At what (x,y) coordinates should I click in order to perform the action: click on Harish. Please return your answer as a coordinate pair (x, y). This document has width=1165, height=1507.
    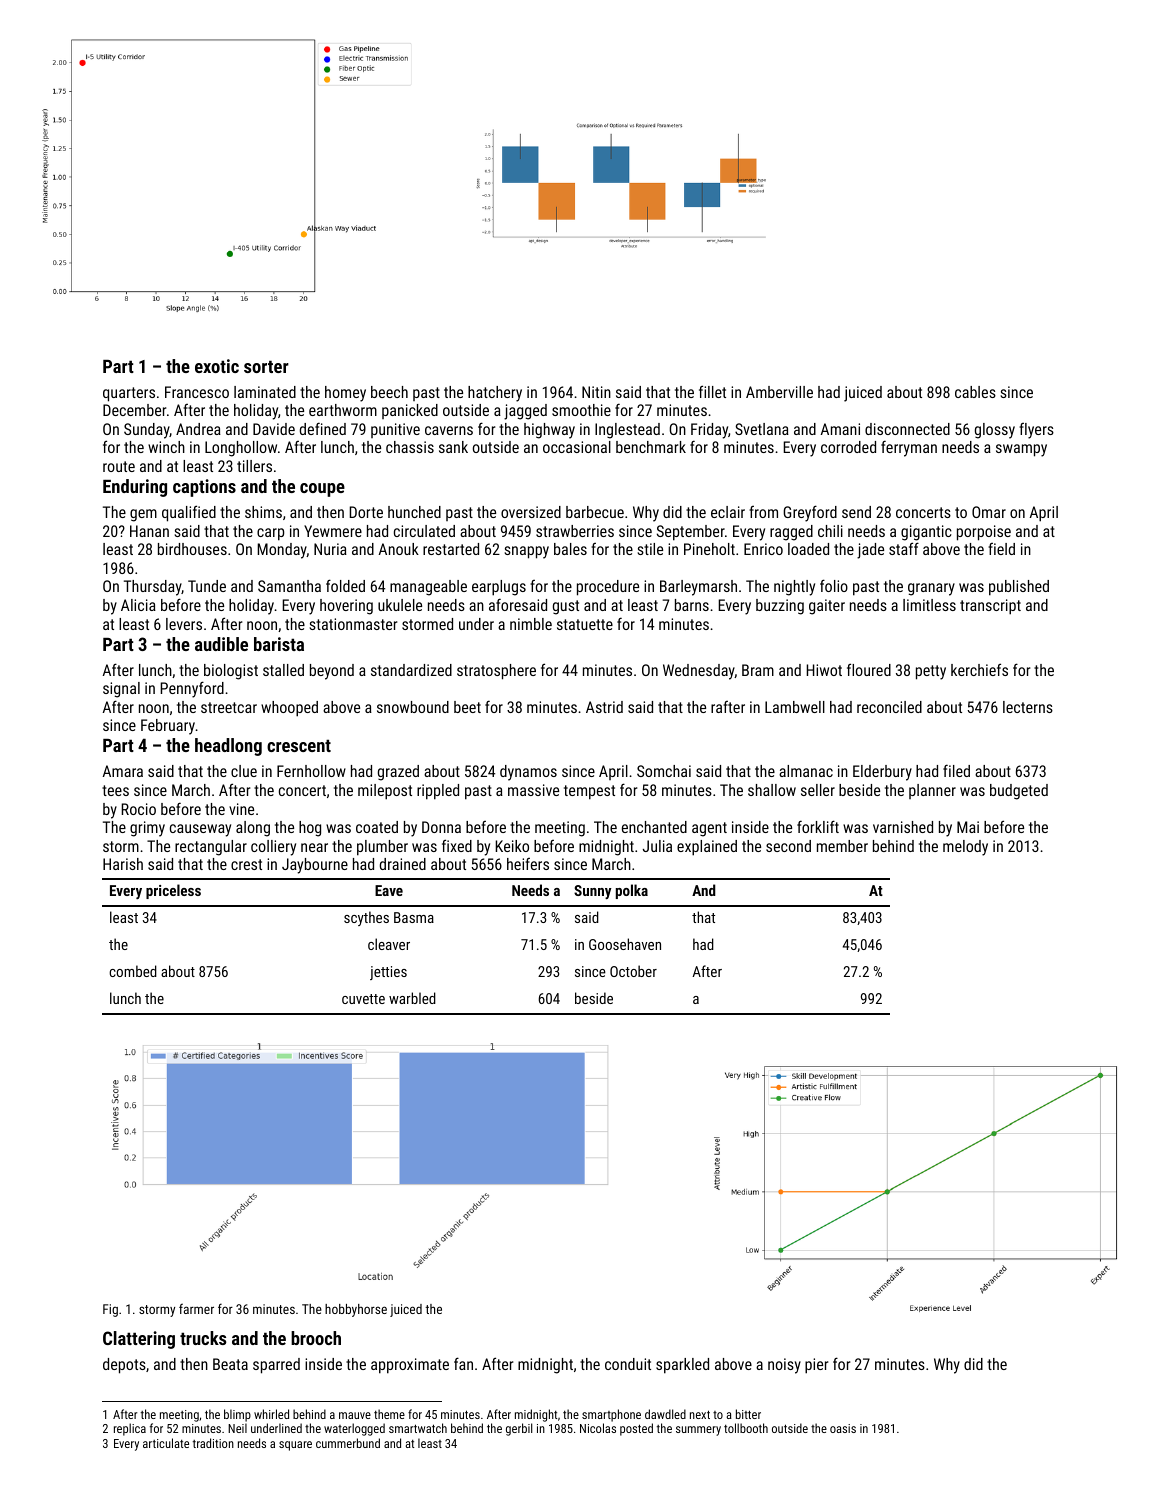
    Looking at the image, I should click on (123, 864).
